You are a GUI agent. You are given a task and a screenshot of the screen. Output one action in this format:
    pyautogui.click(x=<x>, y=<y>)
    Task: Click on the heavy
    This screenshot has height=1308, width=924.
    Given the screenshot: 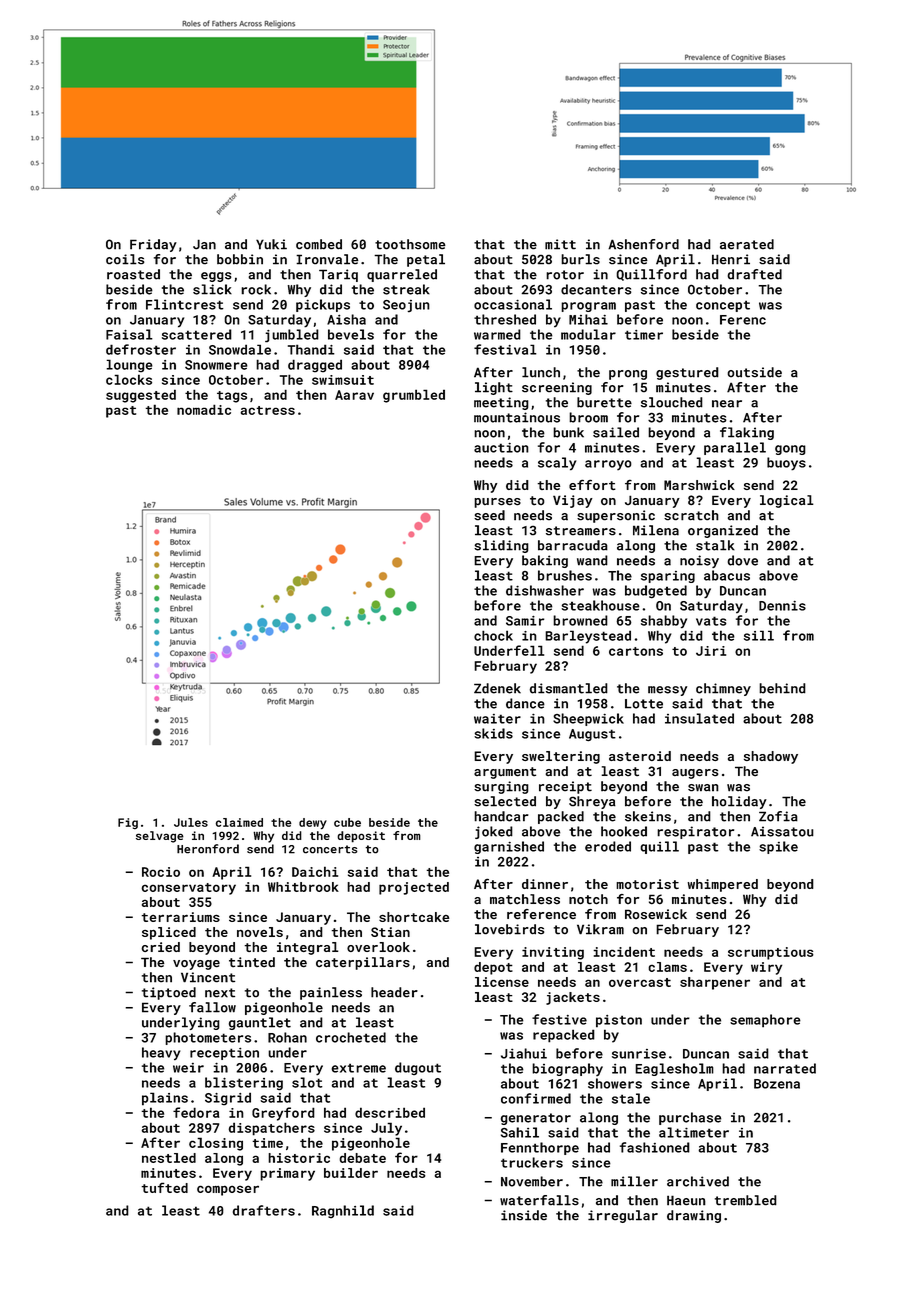 What is the action you would take?
    pyautogui.click(x=161, y=1053)
